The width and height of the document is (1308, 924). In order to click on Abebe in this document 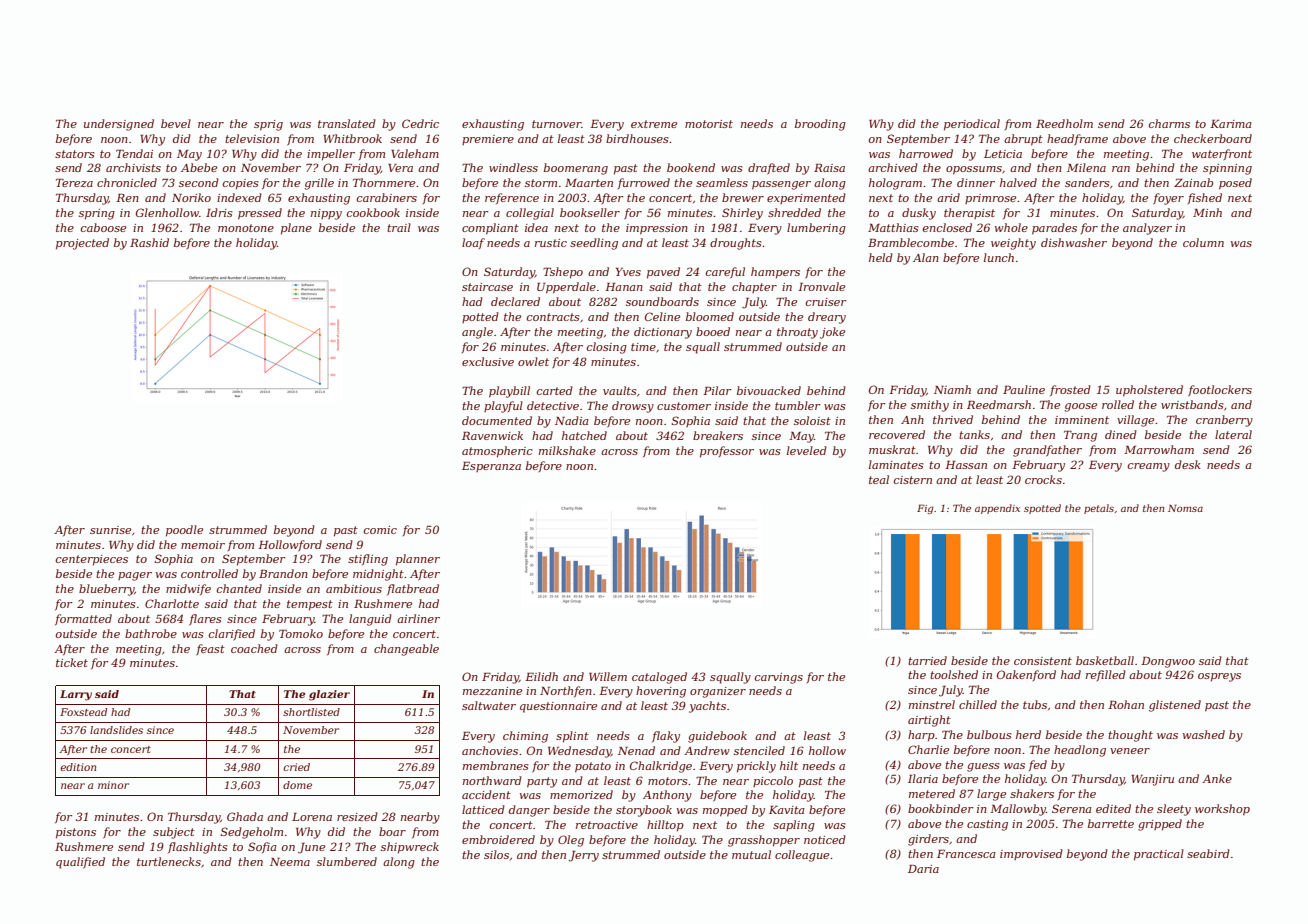, I will do `click(199, 167)`.
